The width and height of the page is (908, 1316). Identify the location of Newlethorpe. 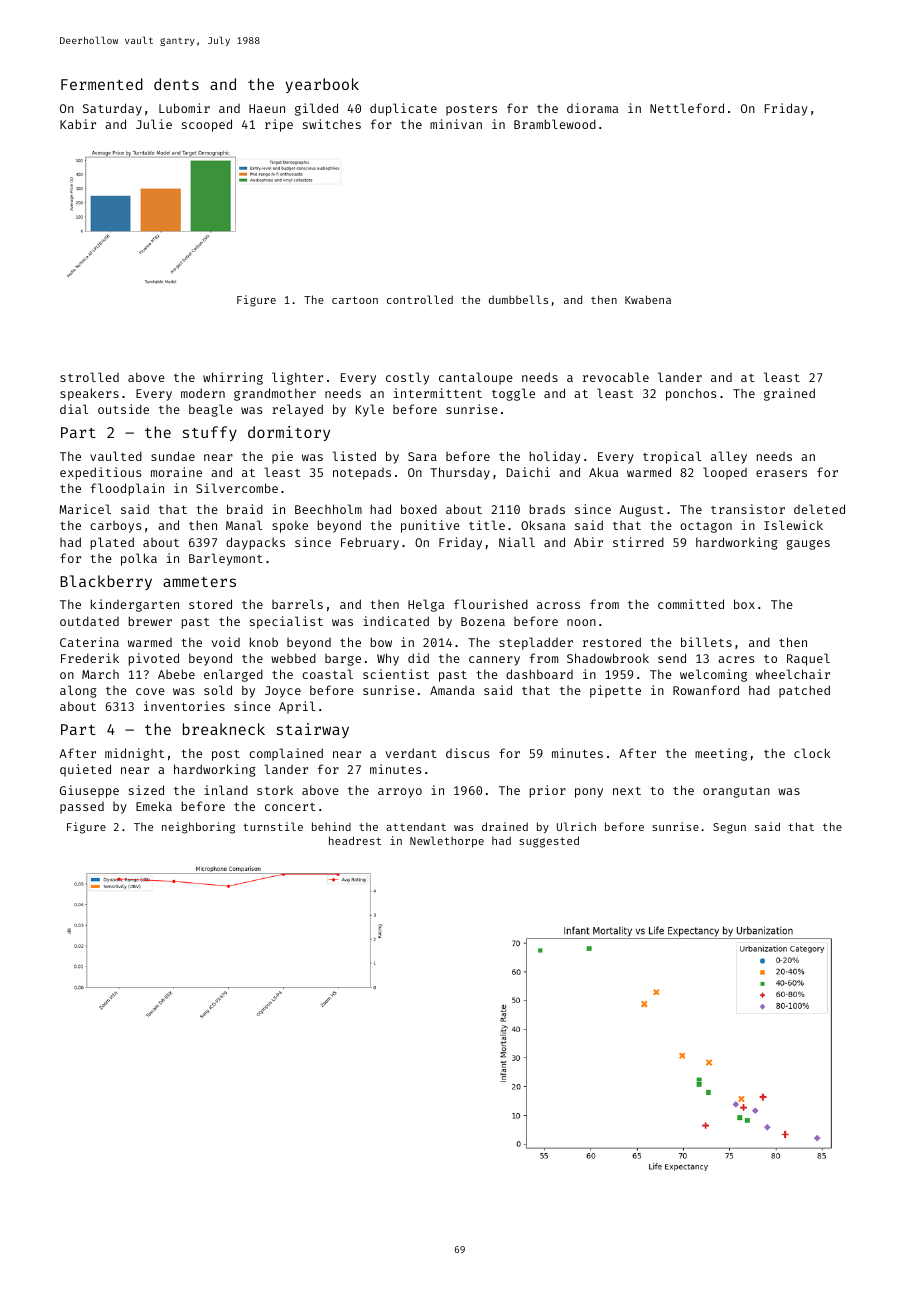
(447, 842).
